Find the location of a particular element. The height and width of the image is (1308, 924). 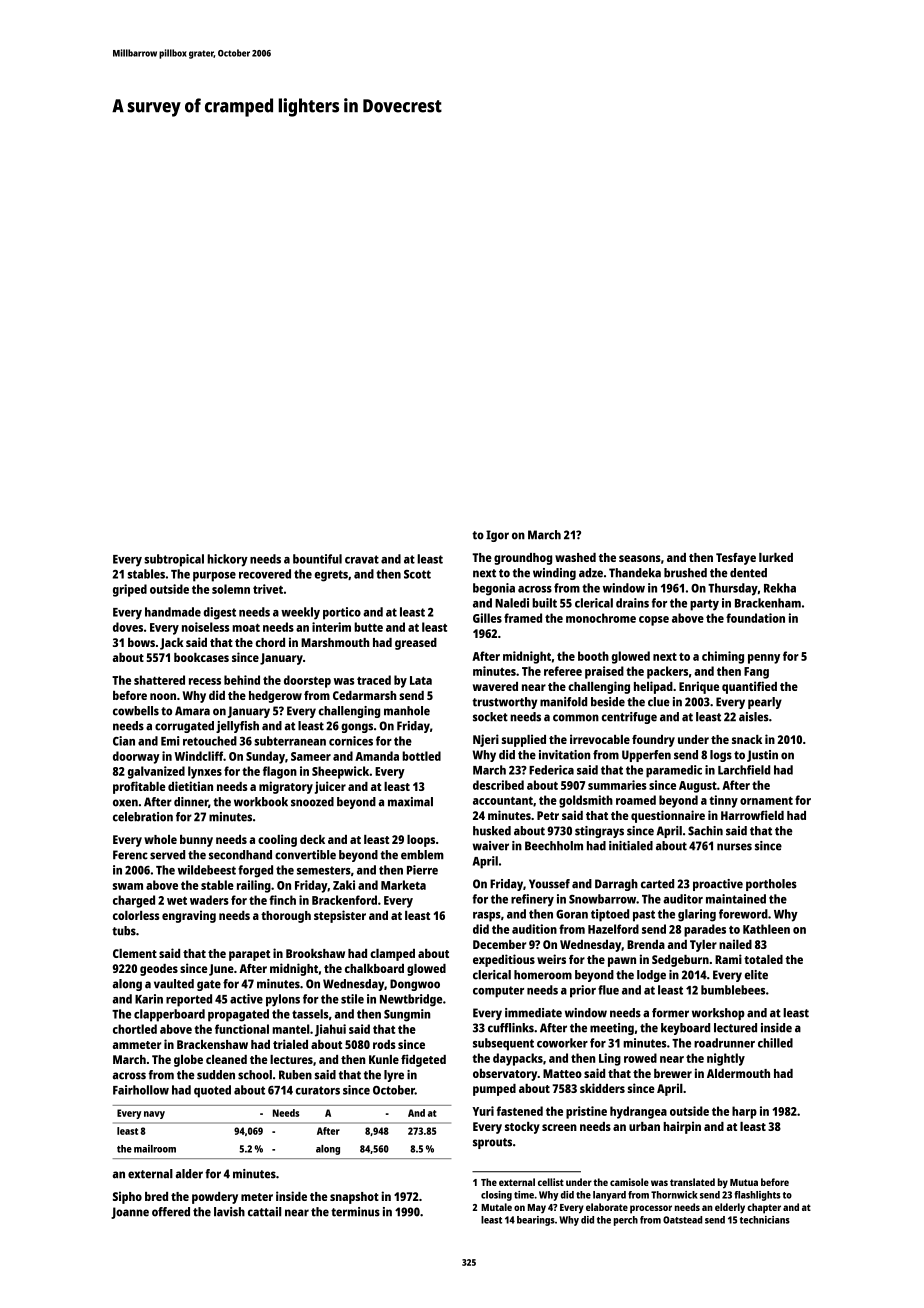

mailroom is located at coordinates (155, 1149).
